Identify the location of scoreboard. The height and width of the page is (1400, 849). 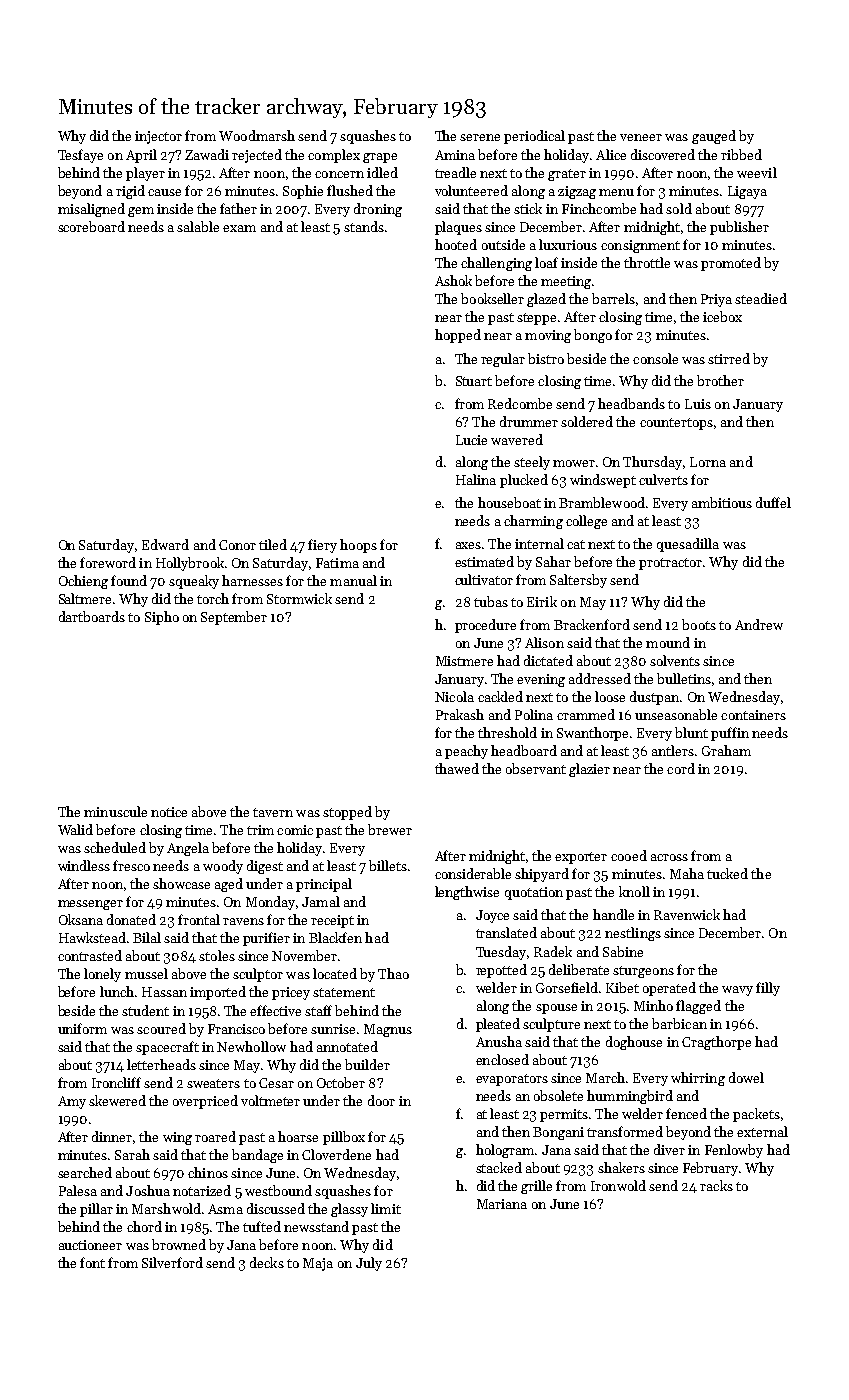
(91, 226).
